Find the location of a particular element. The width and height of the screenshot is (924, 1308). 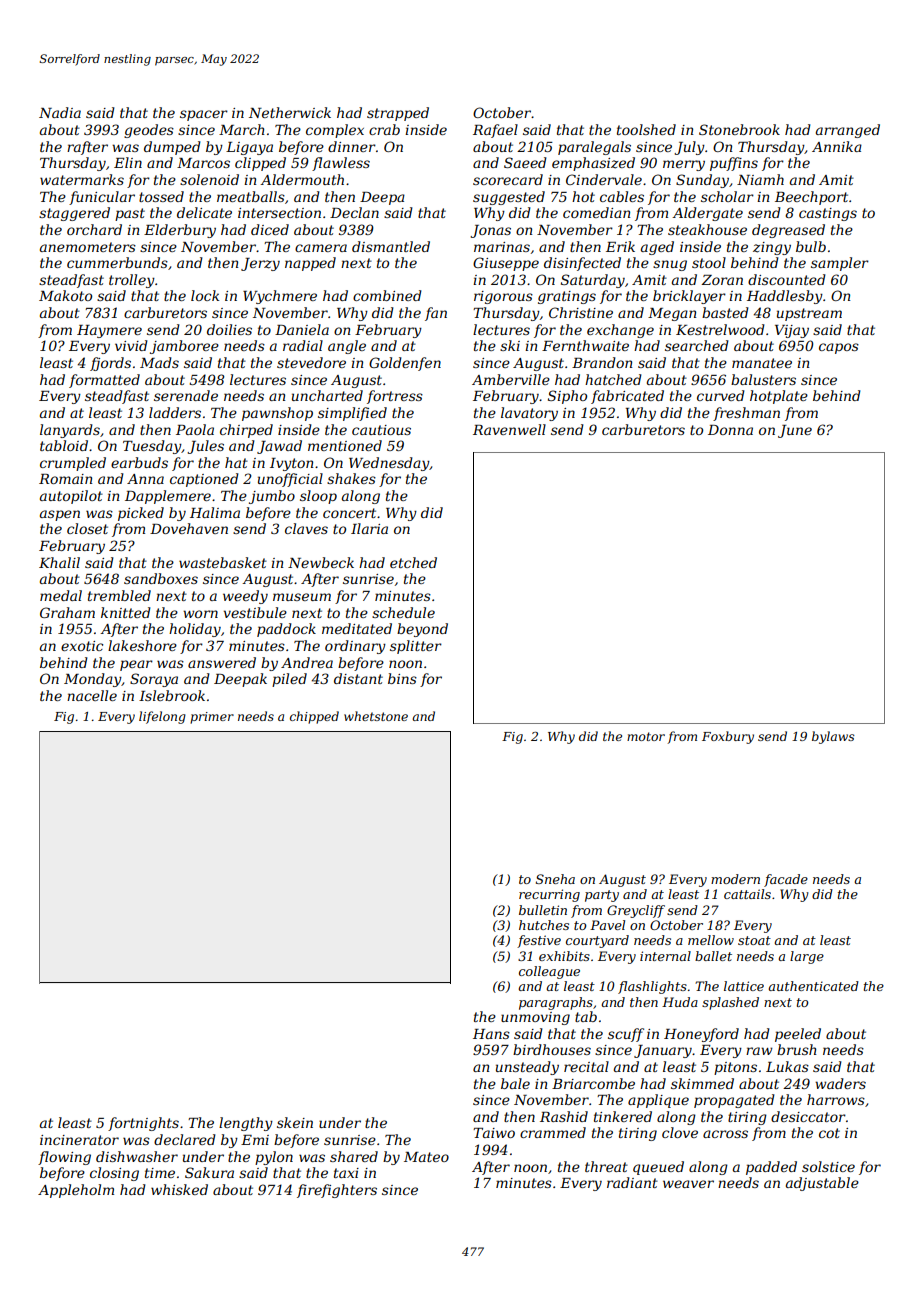

Foxbury is located at coordinates (728, 737).
